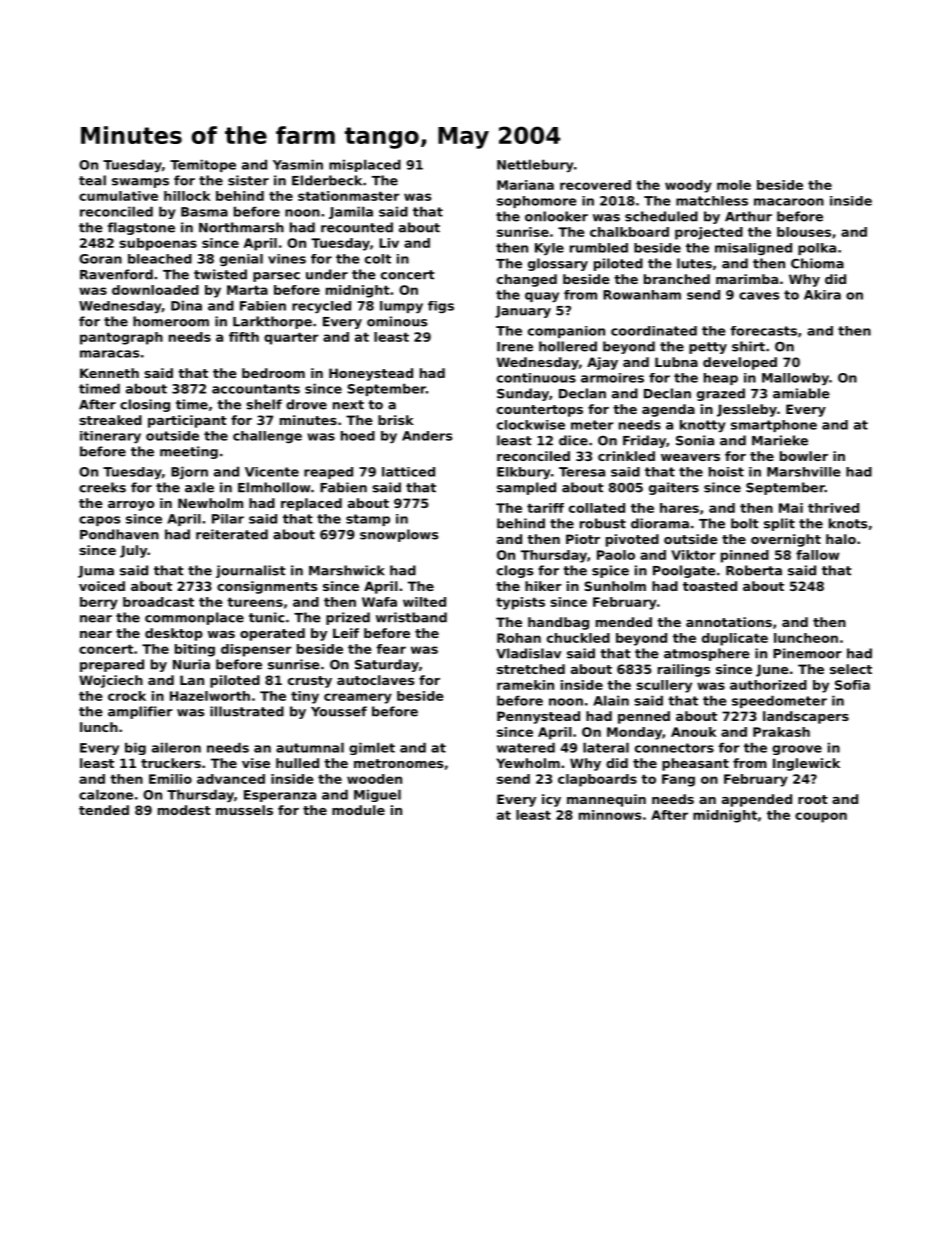 The image size is (952, 1233). I want to click on Alain, so click(611, 700).
